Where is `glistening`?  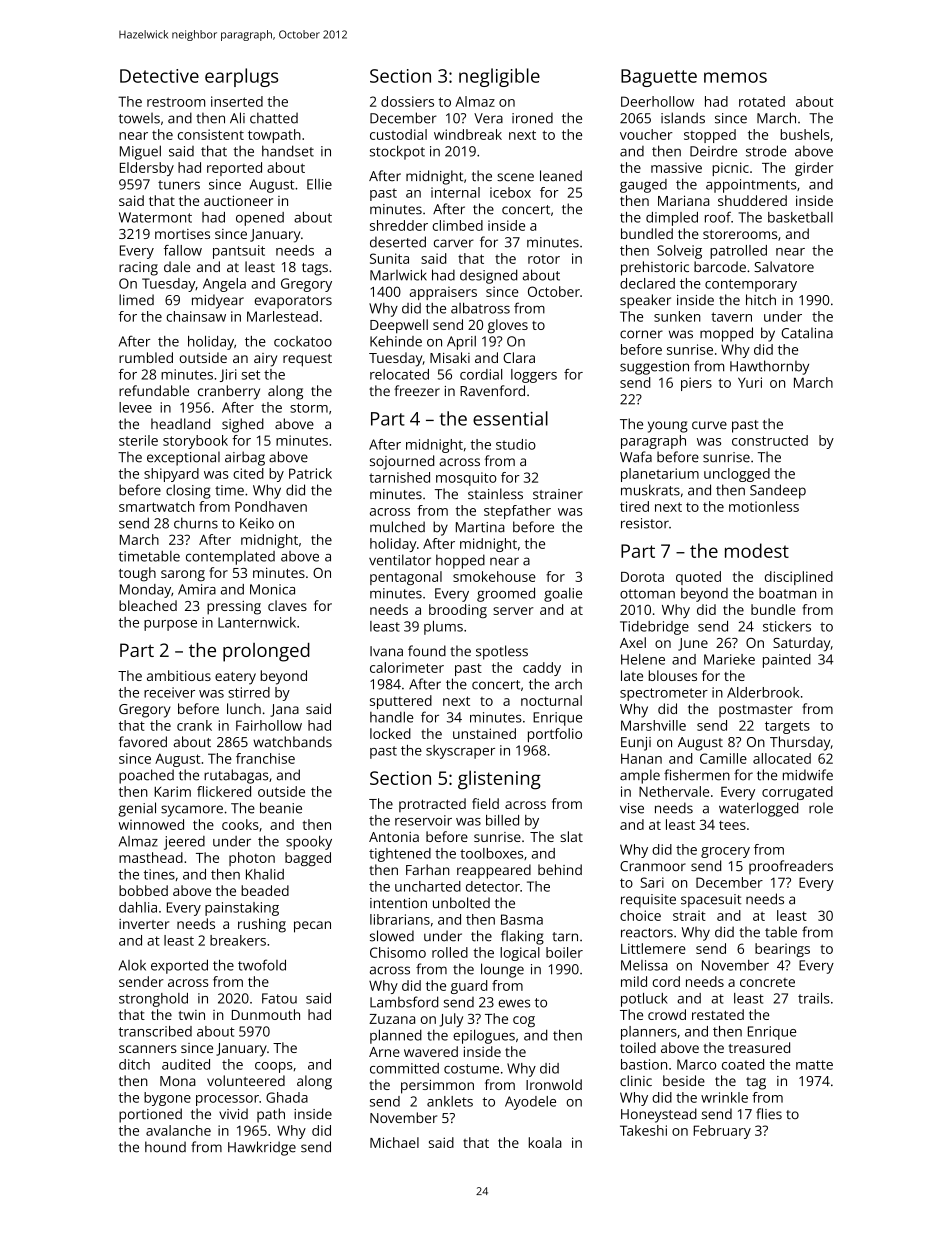
glistening is located at coordinates (499, 780).
